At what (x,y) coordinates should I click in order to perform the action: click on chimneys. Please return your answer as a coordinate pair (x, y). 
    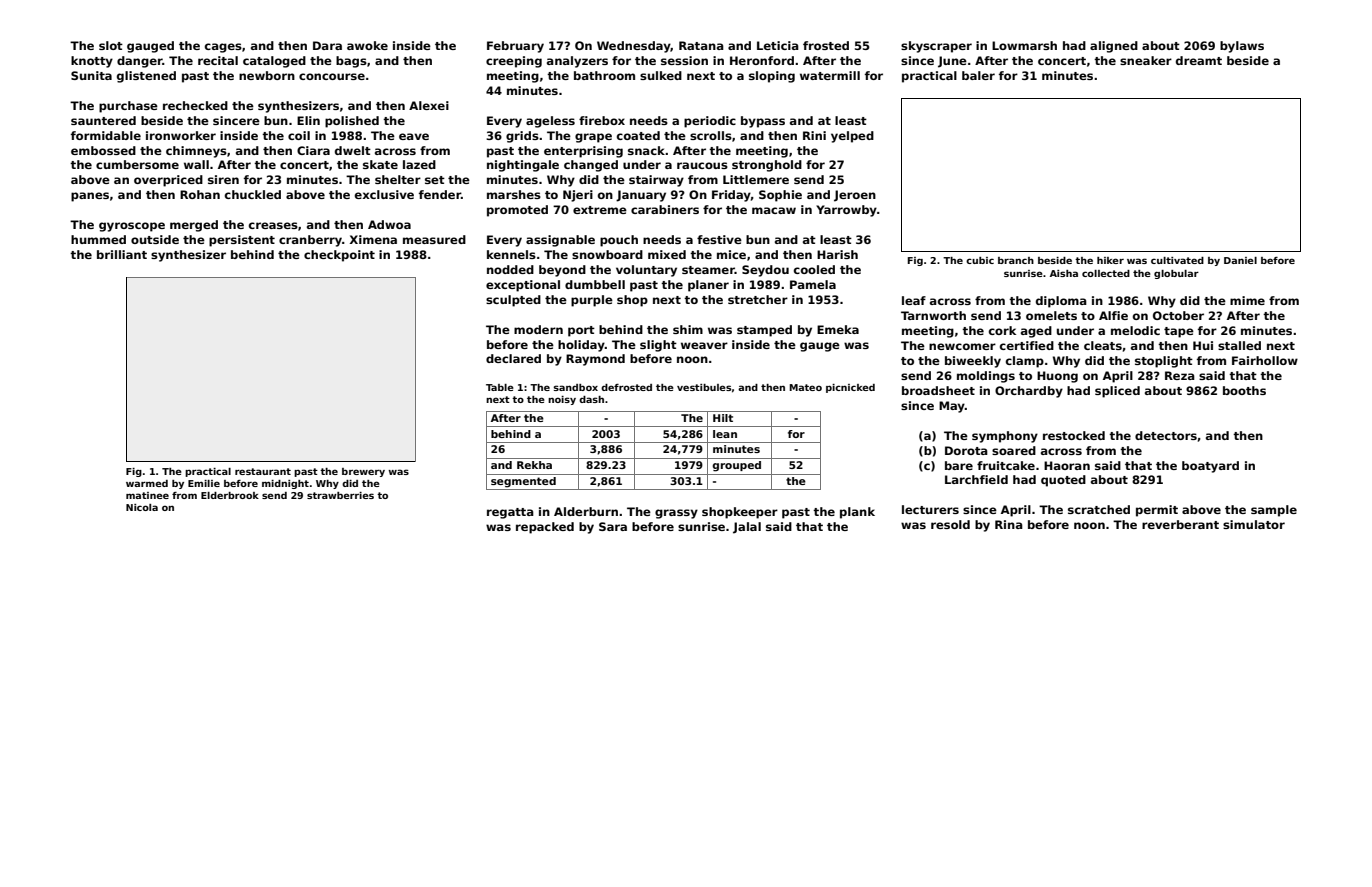
    Looking at the image, I should click on (196, 152).
